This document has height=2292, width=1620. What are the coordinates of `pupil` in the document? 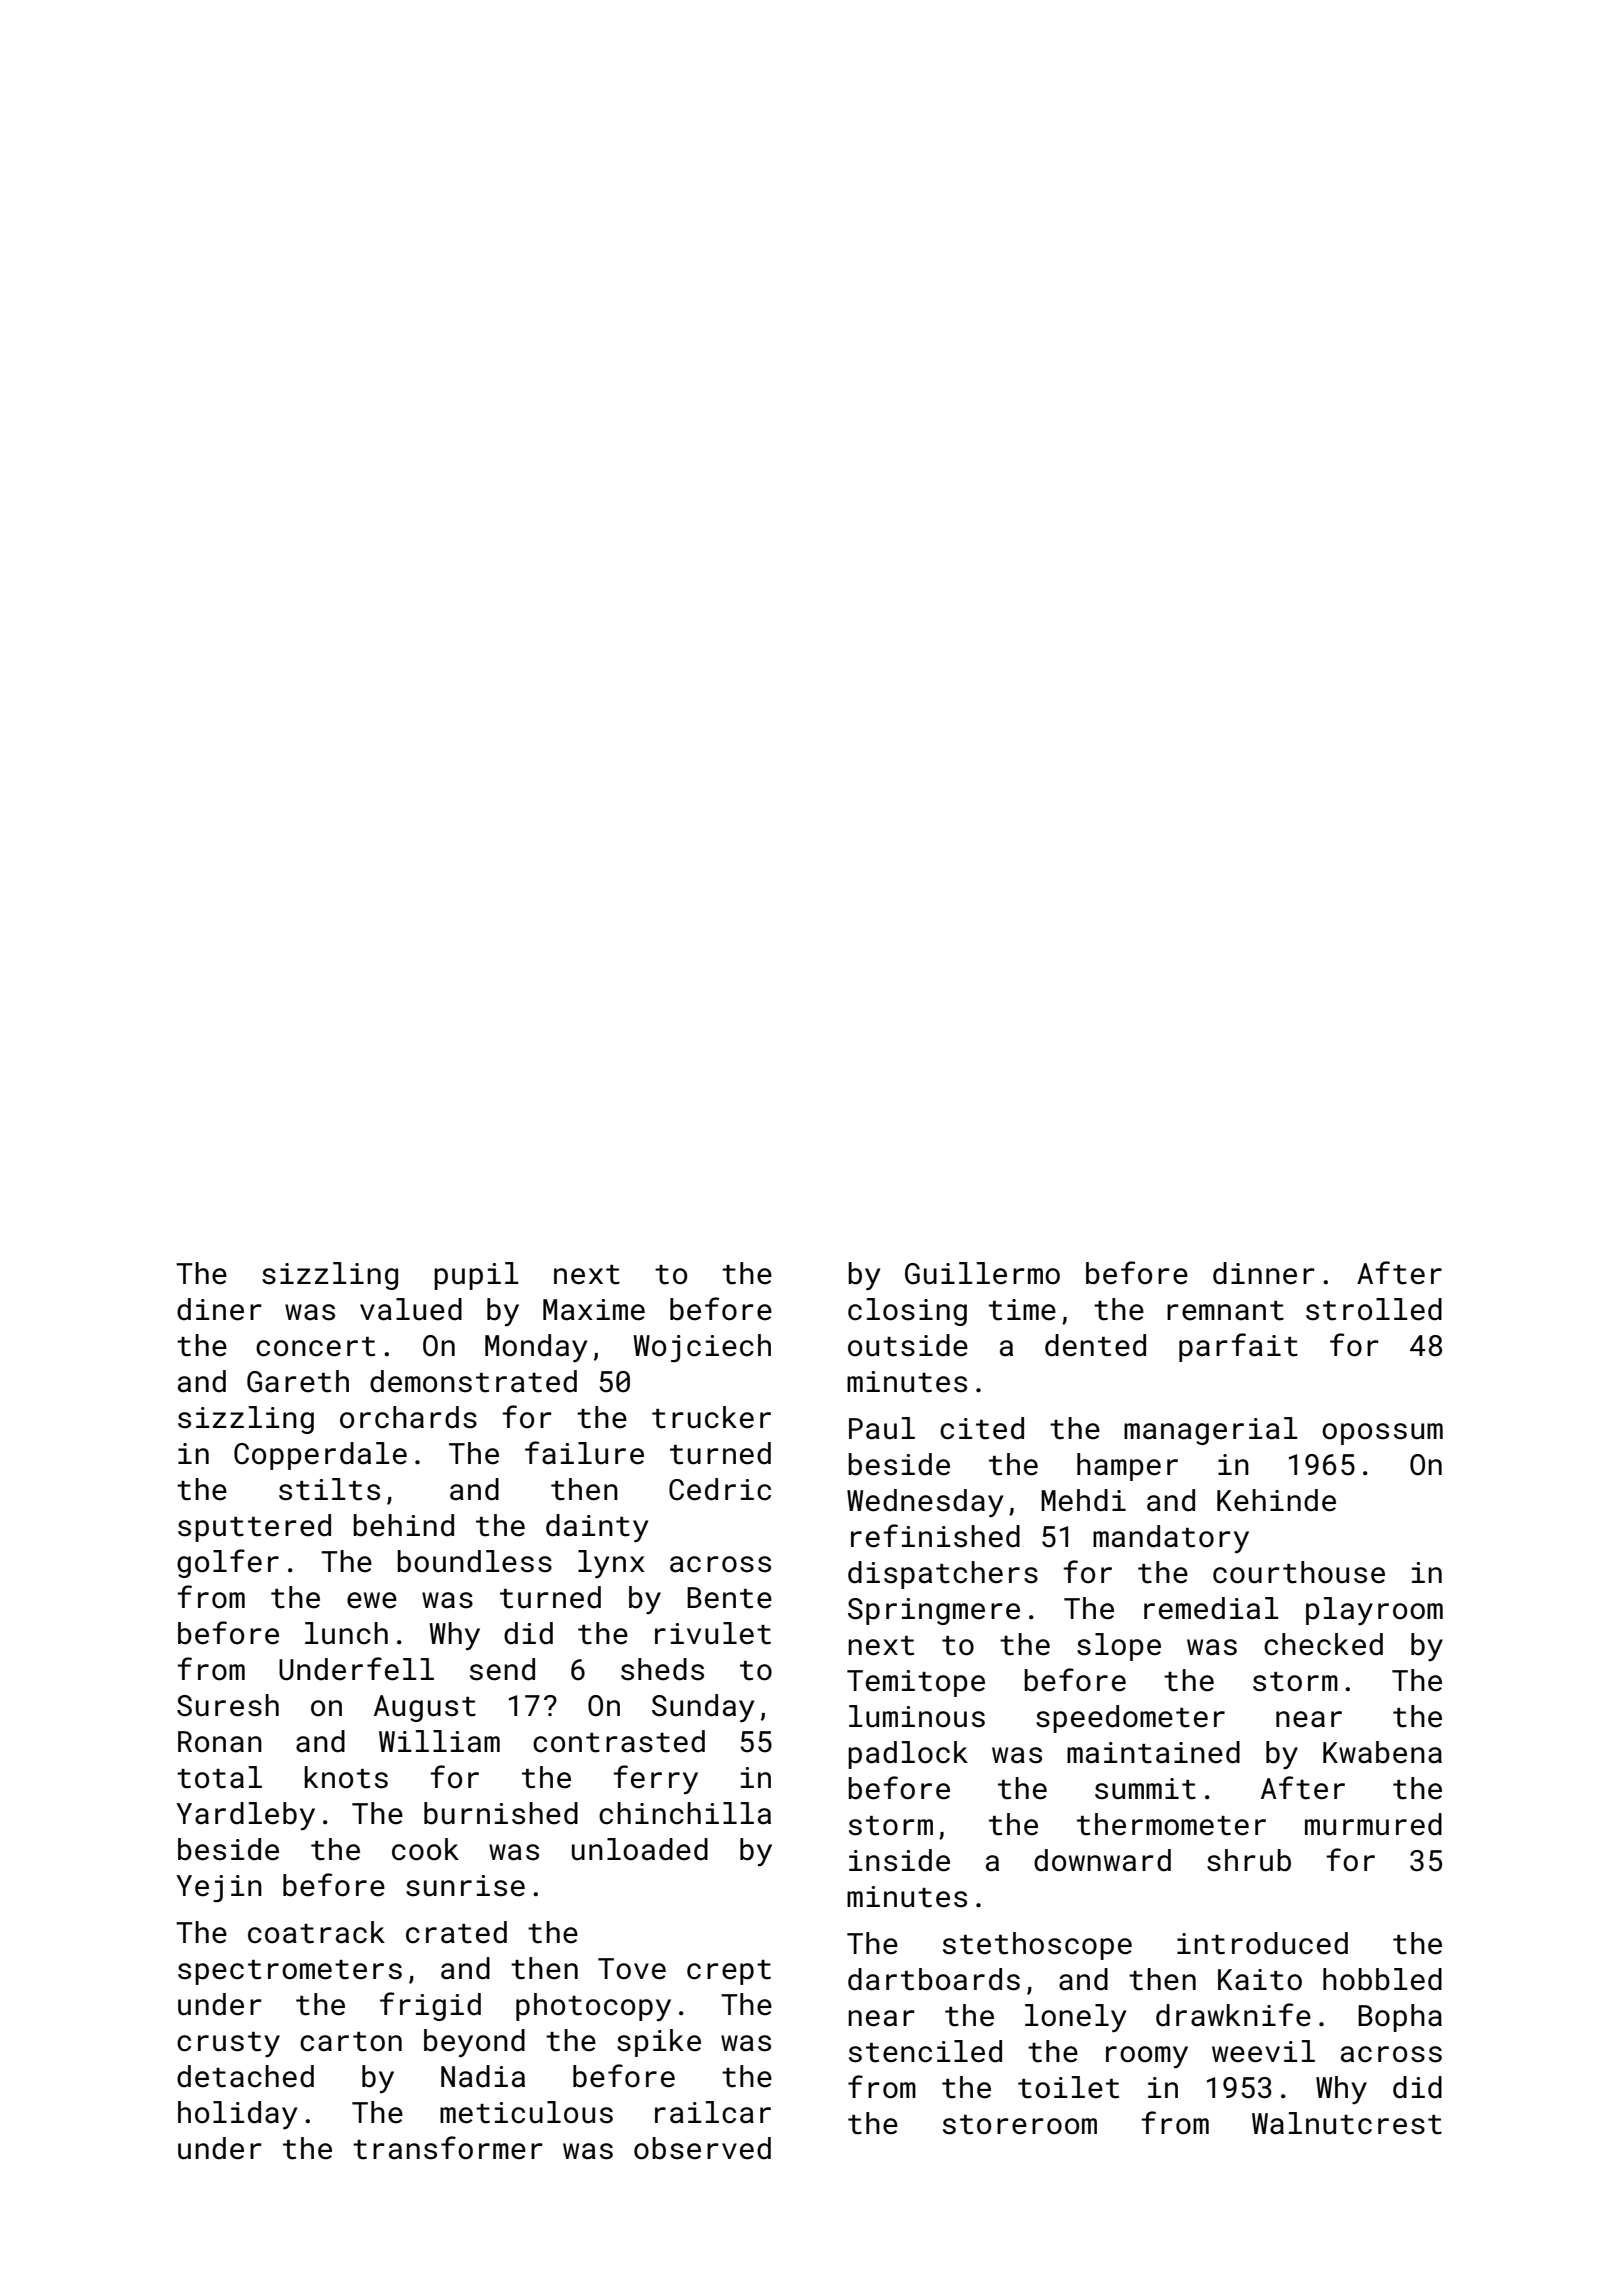 It's located at (476, 1276).
